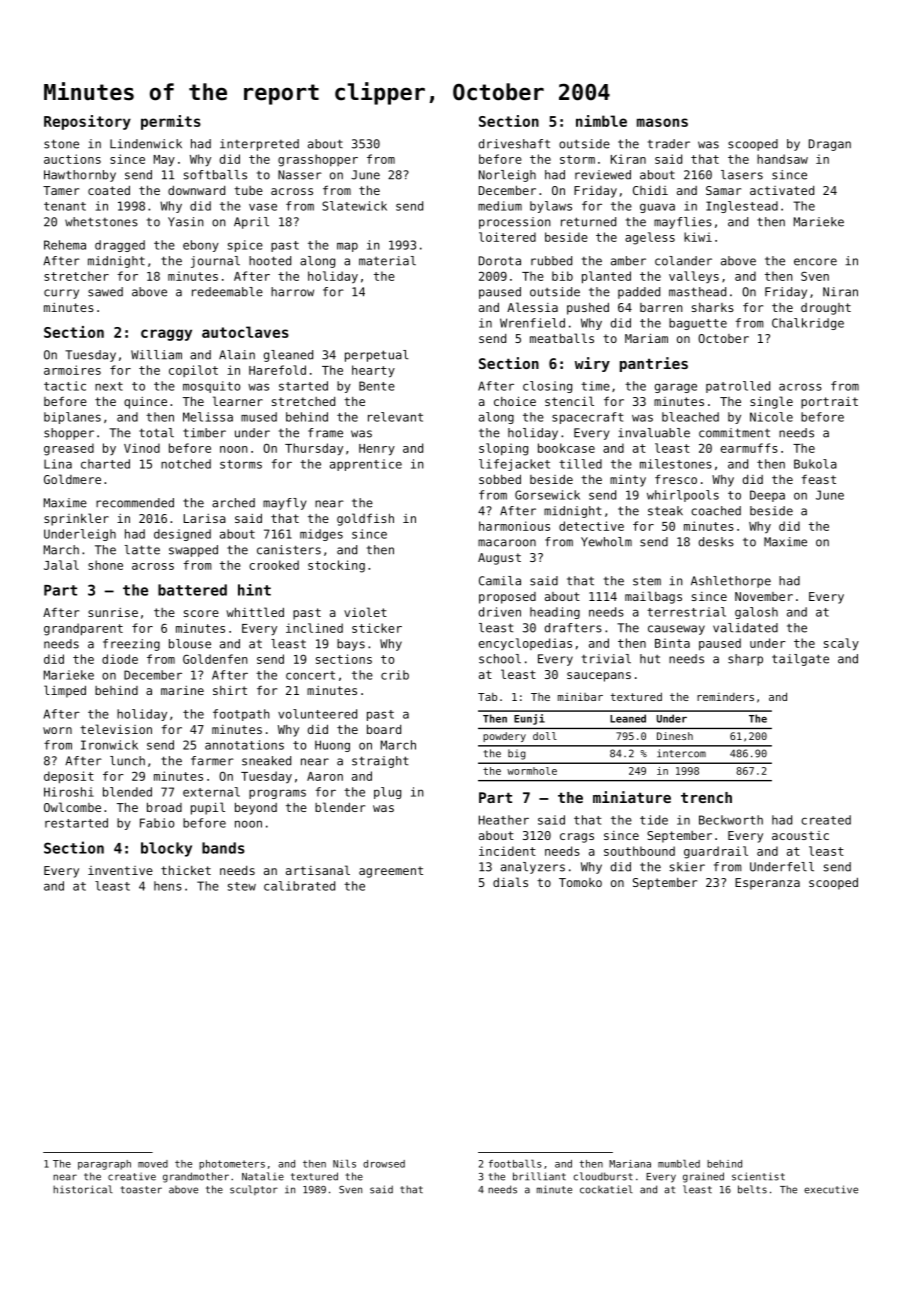 This image has height=1316, width=908. Describe the element at coordinates (706, 797) in the image. I see `trench` at that location.
